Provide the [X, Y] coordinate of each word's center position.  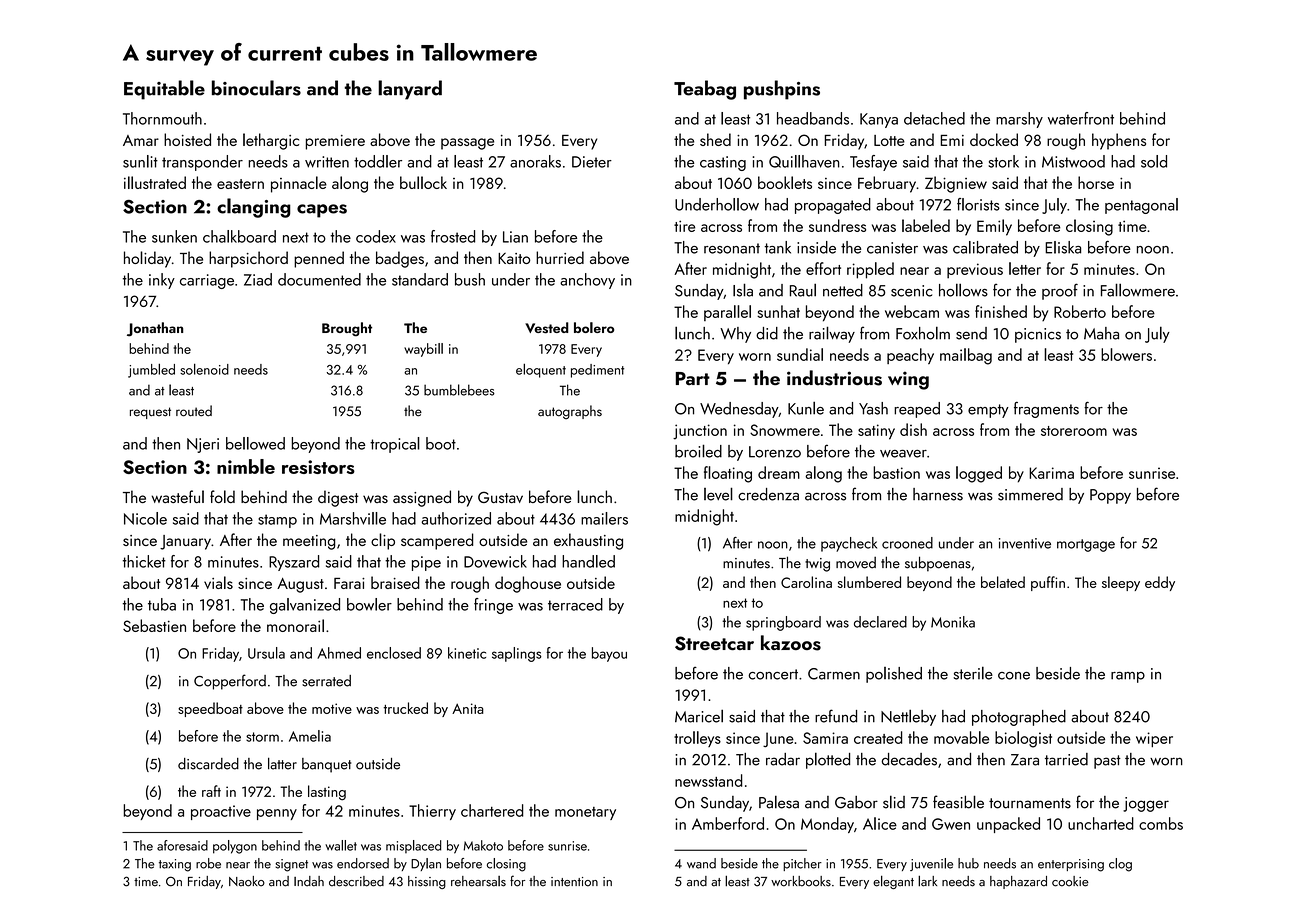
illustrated [155, 182]
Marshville [353, 518]
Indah [309, 881]
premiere [335, 142]
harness [938, 494]
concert [773, 674]
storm [262, 737]
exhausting [588, 541]
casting [723, 163]
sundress [837, 225]
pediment [597, 371]
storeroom [1074, 431]
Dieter [592, 162]
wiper [1154, 739]
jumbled [151, 370]
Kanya [879, 120]
